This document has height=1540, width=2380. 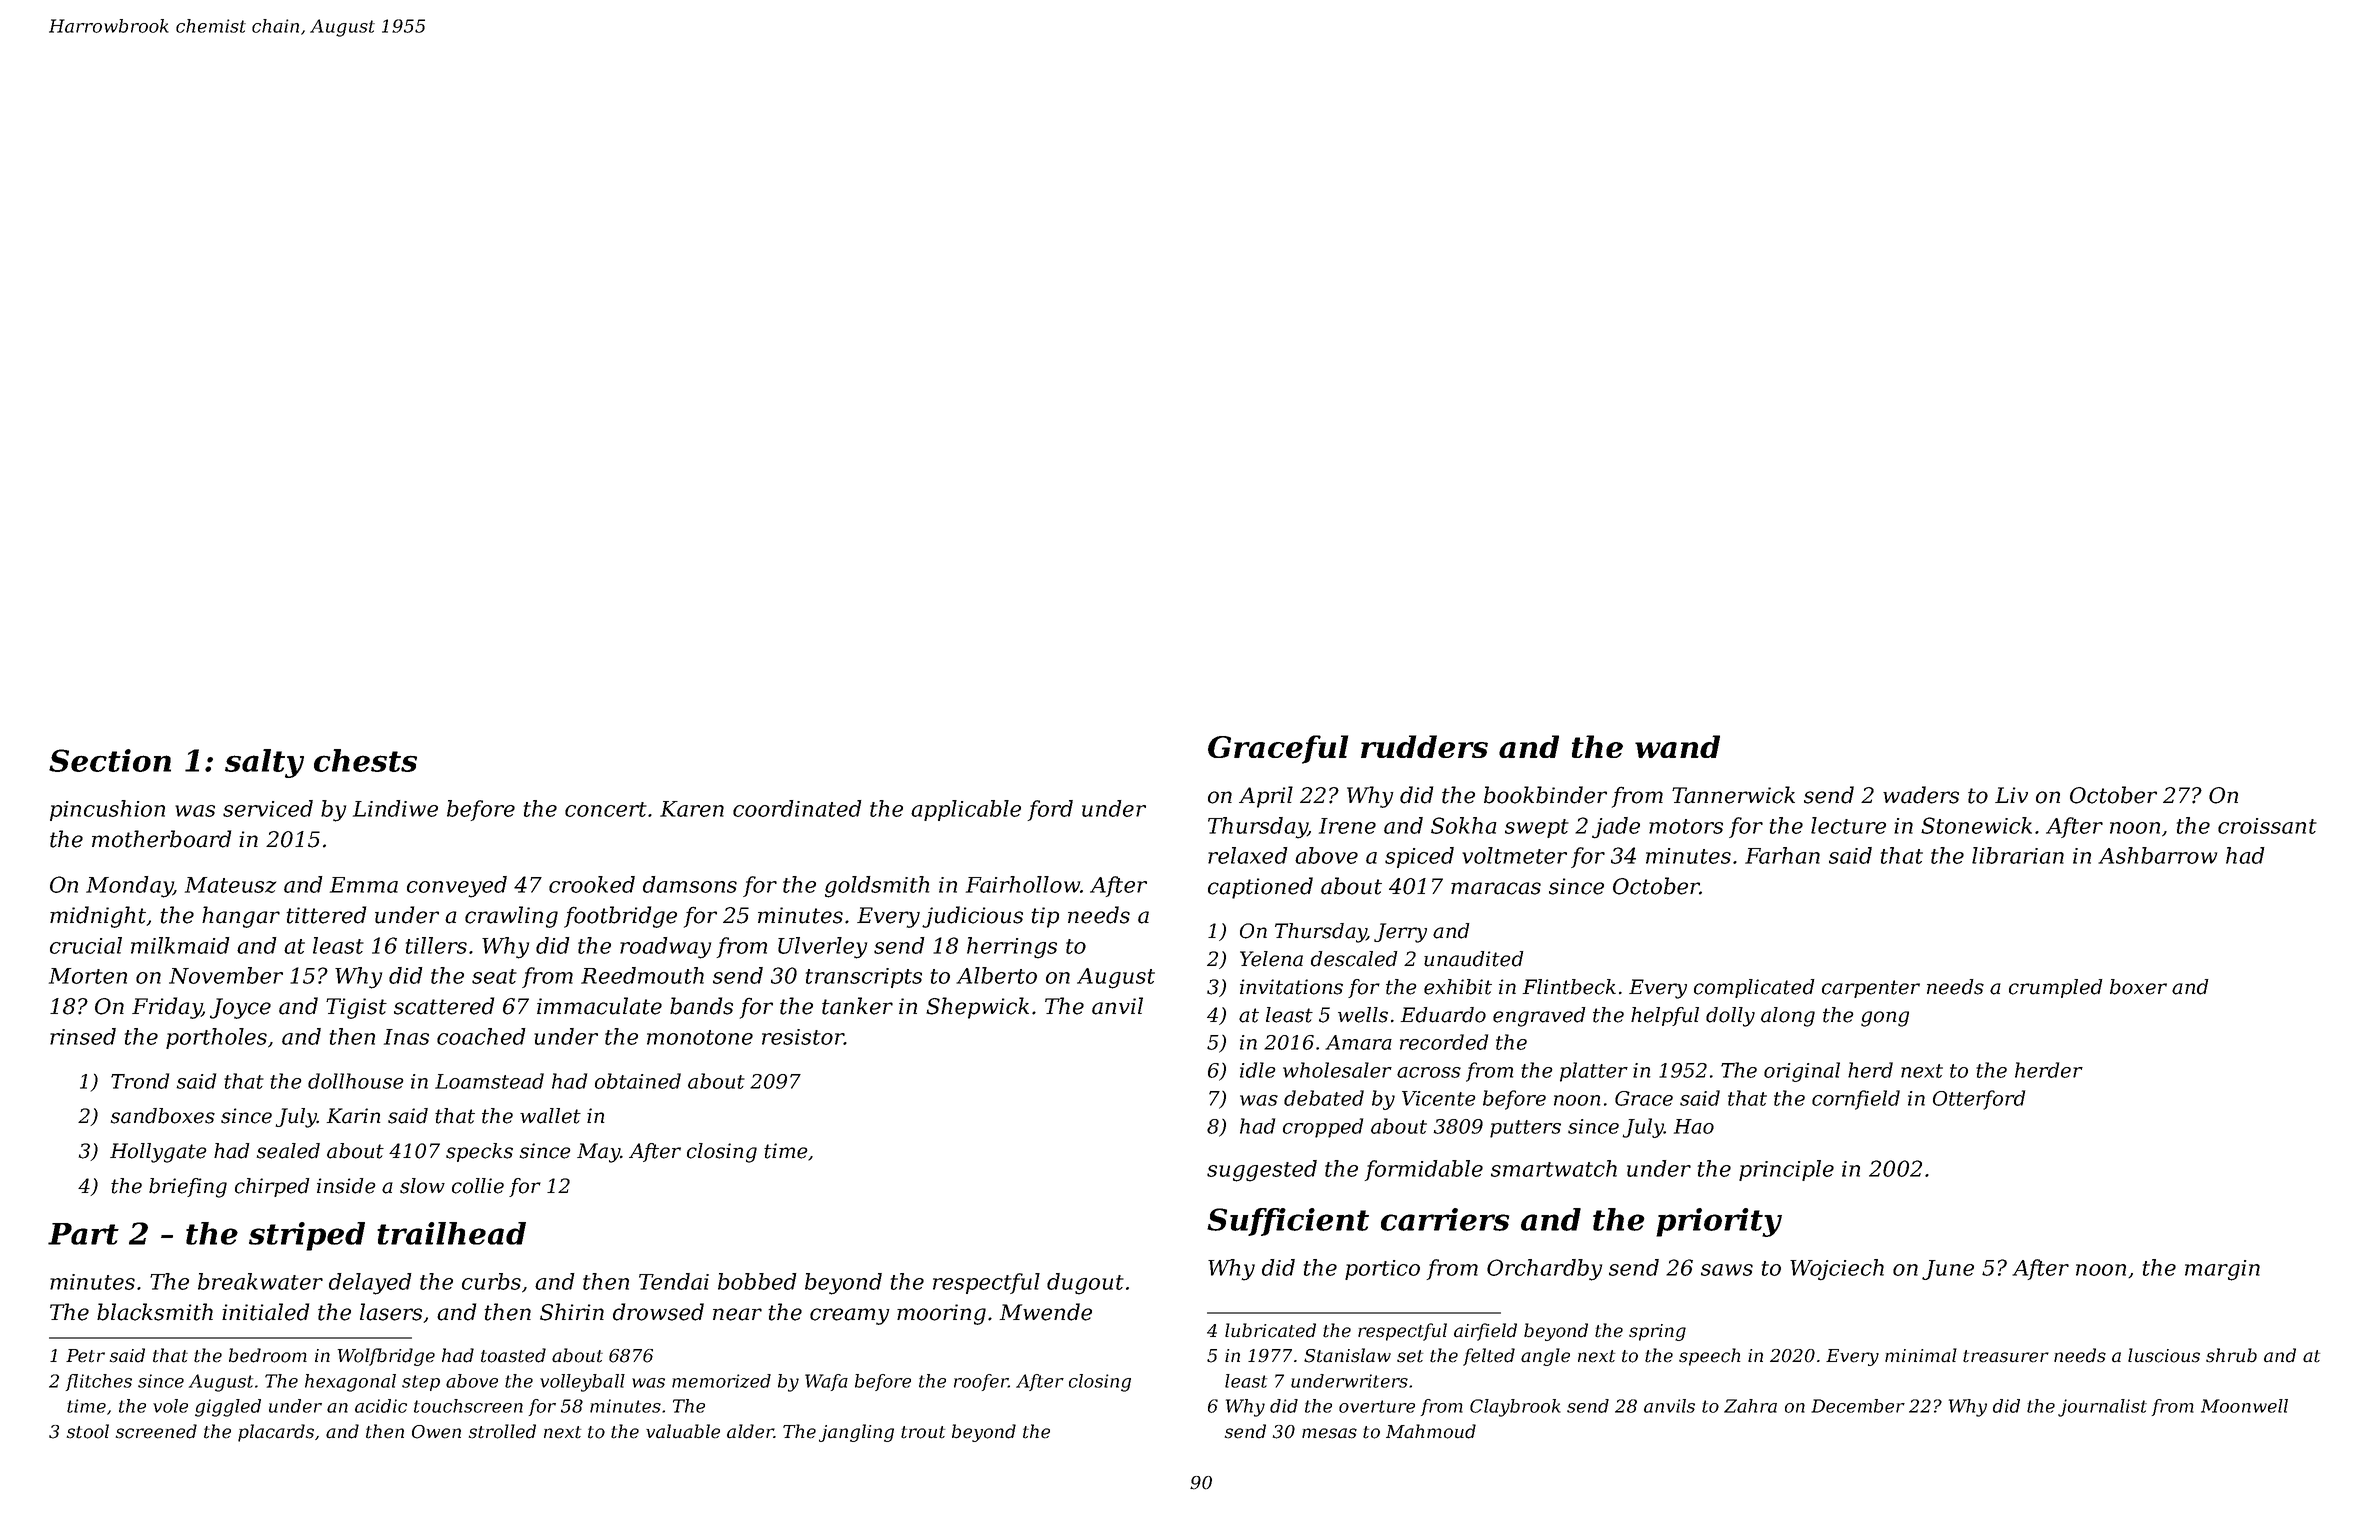 I want to click on wand, so click(x=1677, y=746).
